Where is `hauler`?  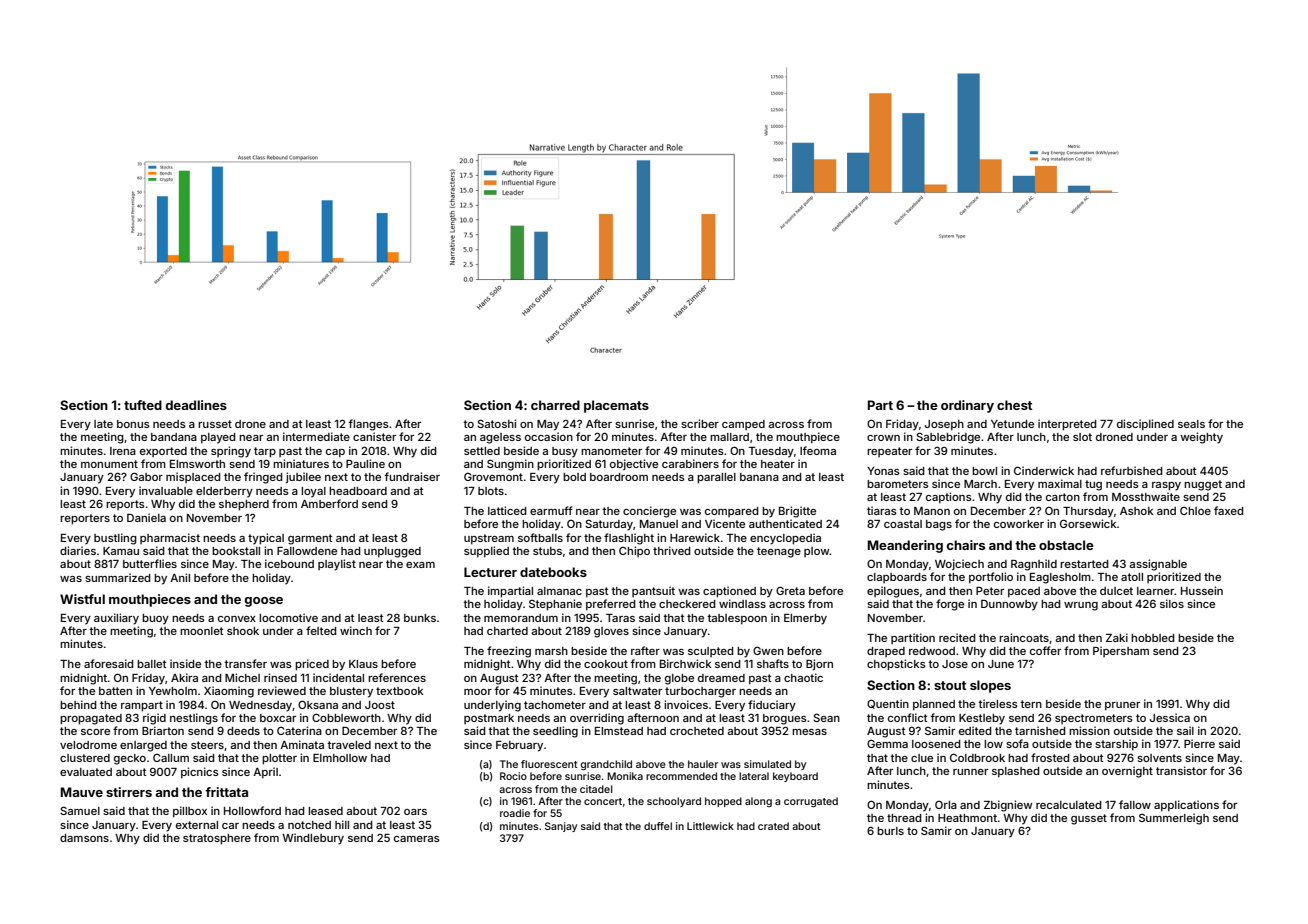 hauler is located at coordinates (703, 764).
